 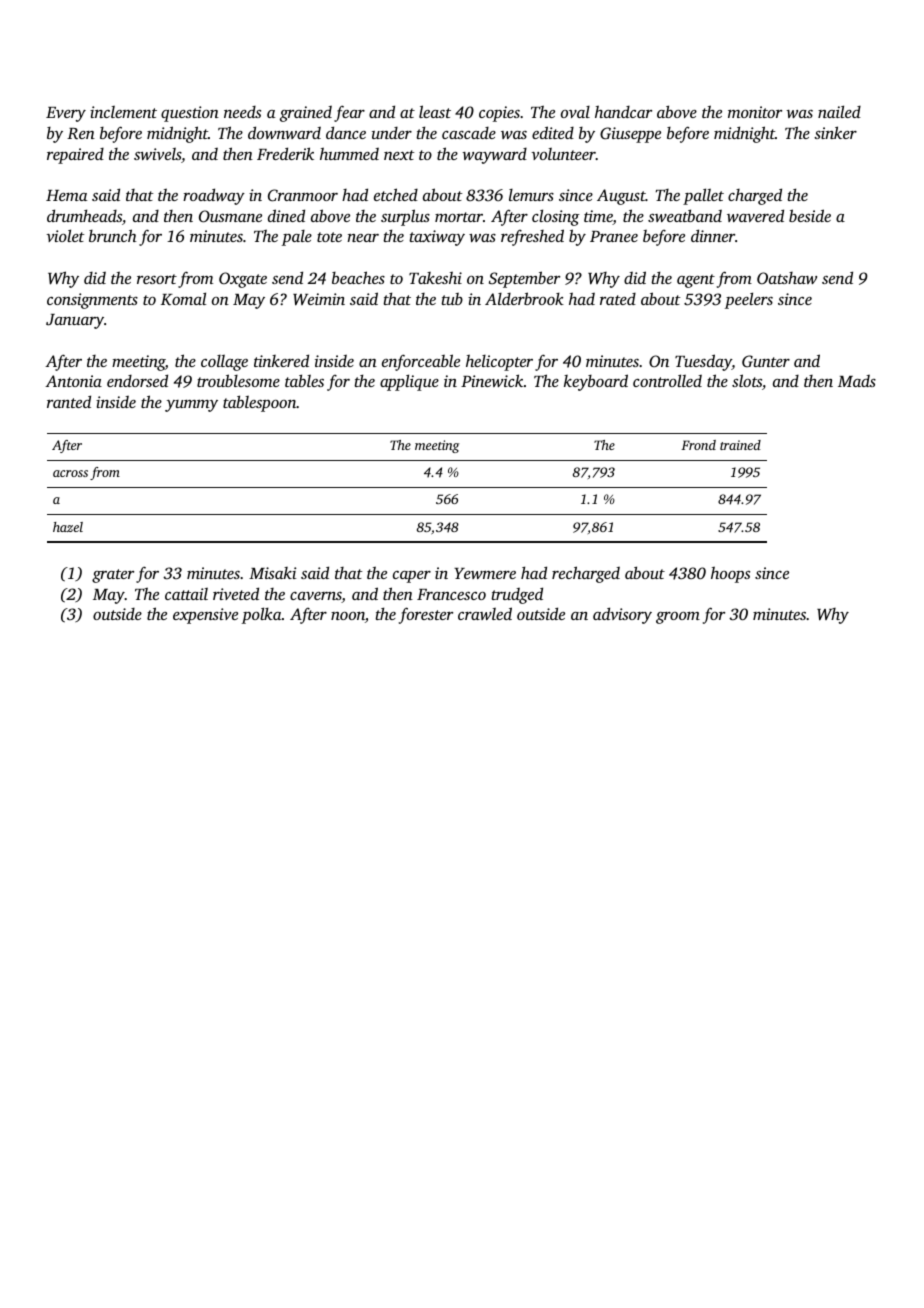 What do you see at coordinates (713, 235) in the screenshot?
I see `dinner` at bounding box center [713, 235].
